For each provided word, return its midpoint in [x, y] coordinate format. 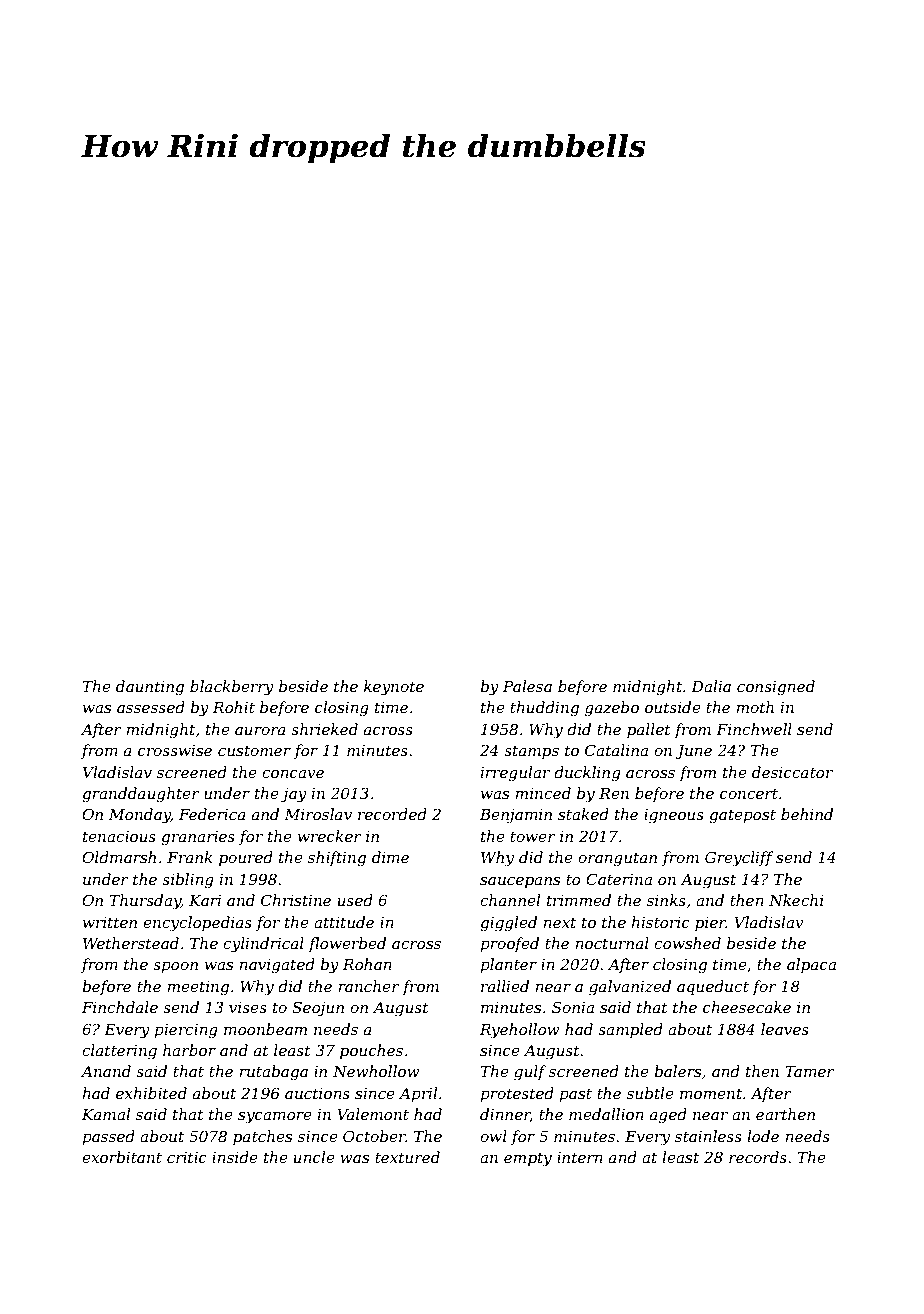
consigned [776, 688]
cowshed [687, 943]
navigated [277, 966]
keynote [394, 688]
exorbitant [122, 1157]
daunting [150, 688]
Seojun [318, 1009]
